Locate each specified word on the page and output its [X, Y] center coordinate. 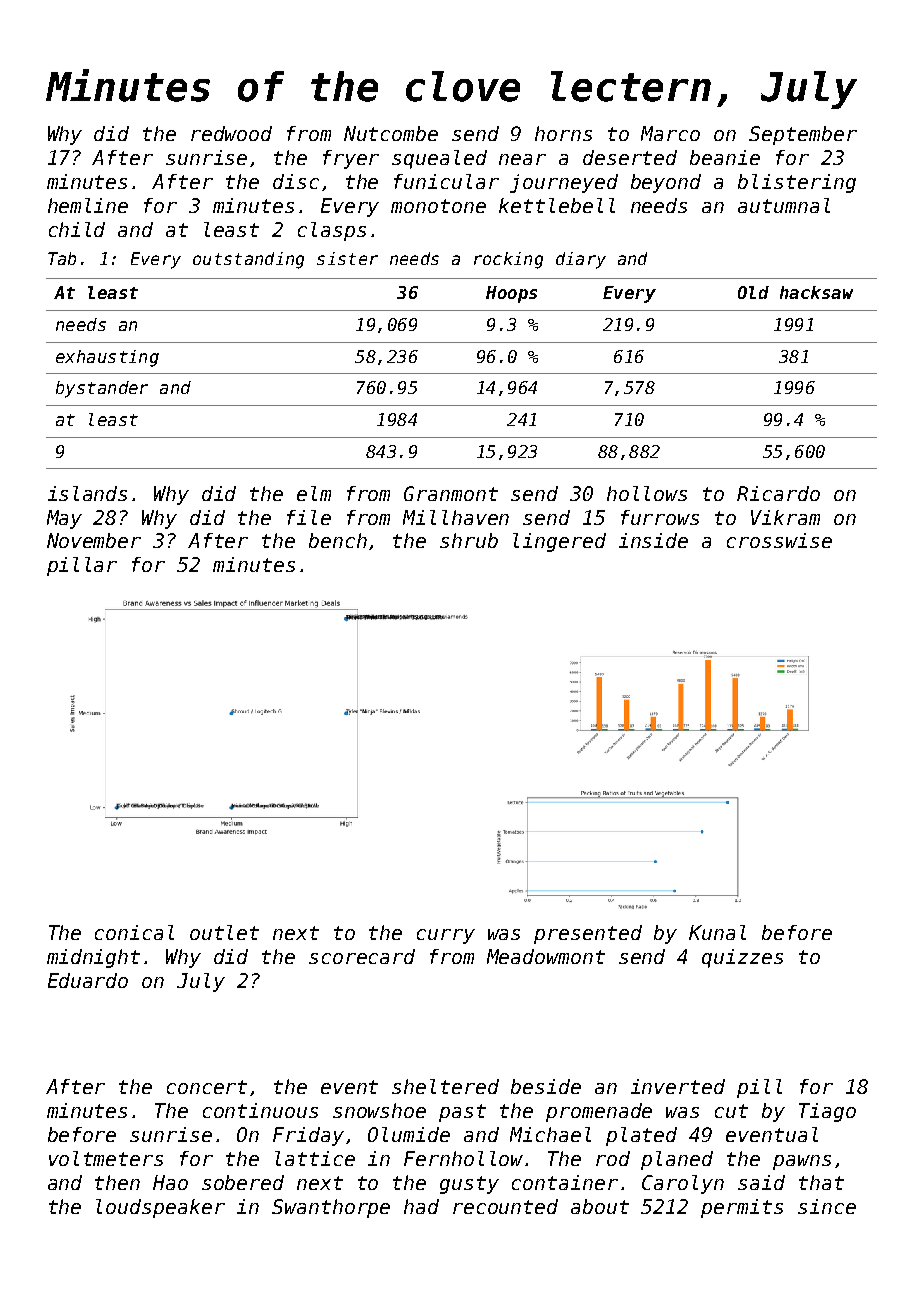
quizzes [742, 958]
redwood [231, 133]
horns [563, 133]
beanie [725, 157]
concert [207, 1087]
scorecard [362, 956]
